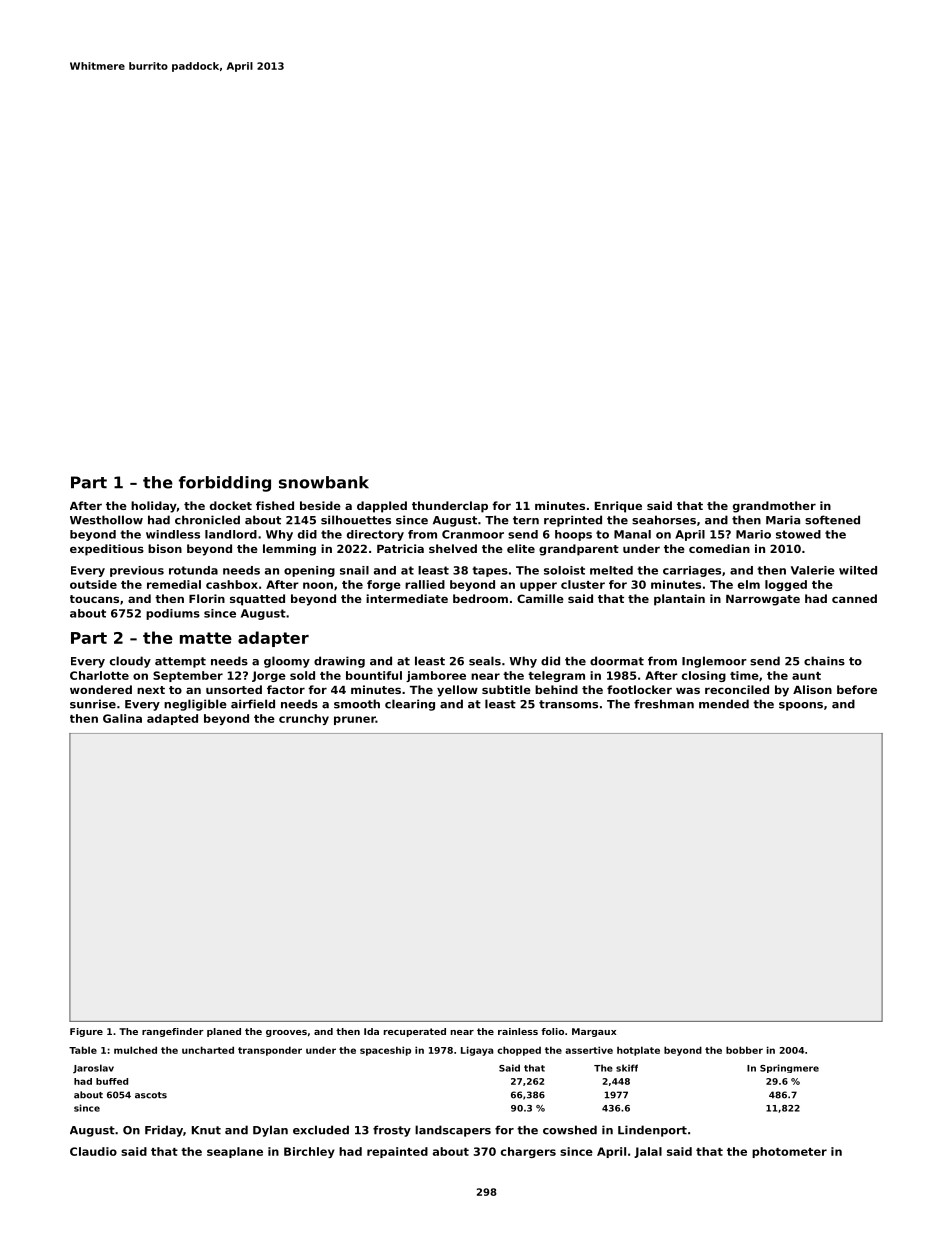  Describe the element at coordinates (594, 1032) in the page. I see `Margaux` at that location.
